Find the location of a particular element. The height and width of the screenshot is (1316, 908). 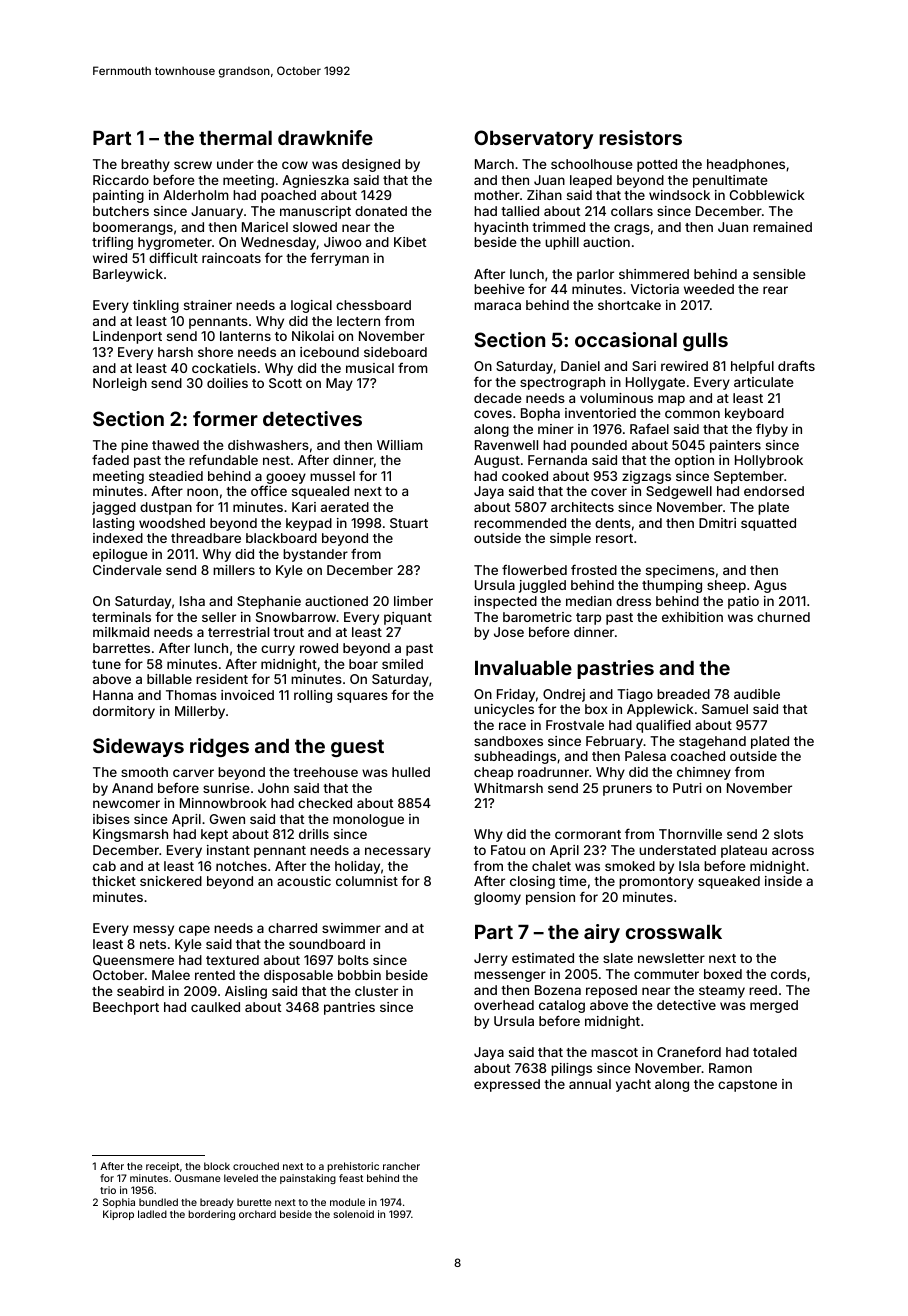

lectern is located at coordinates (358, 321).
